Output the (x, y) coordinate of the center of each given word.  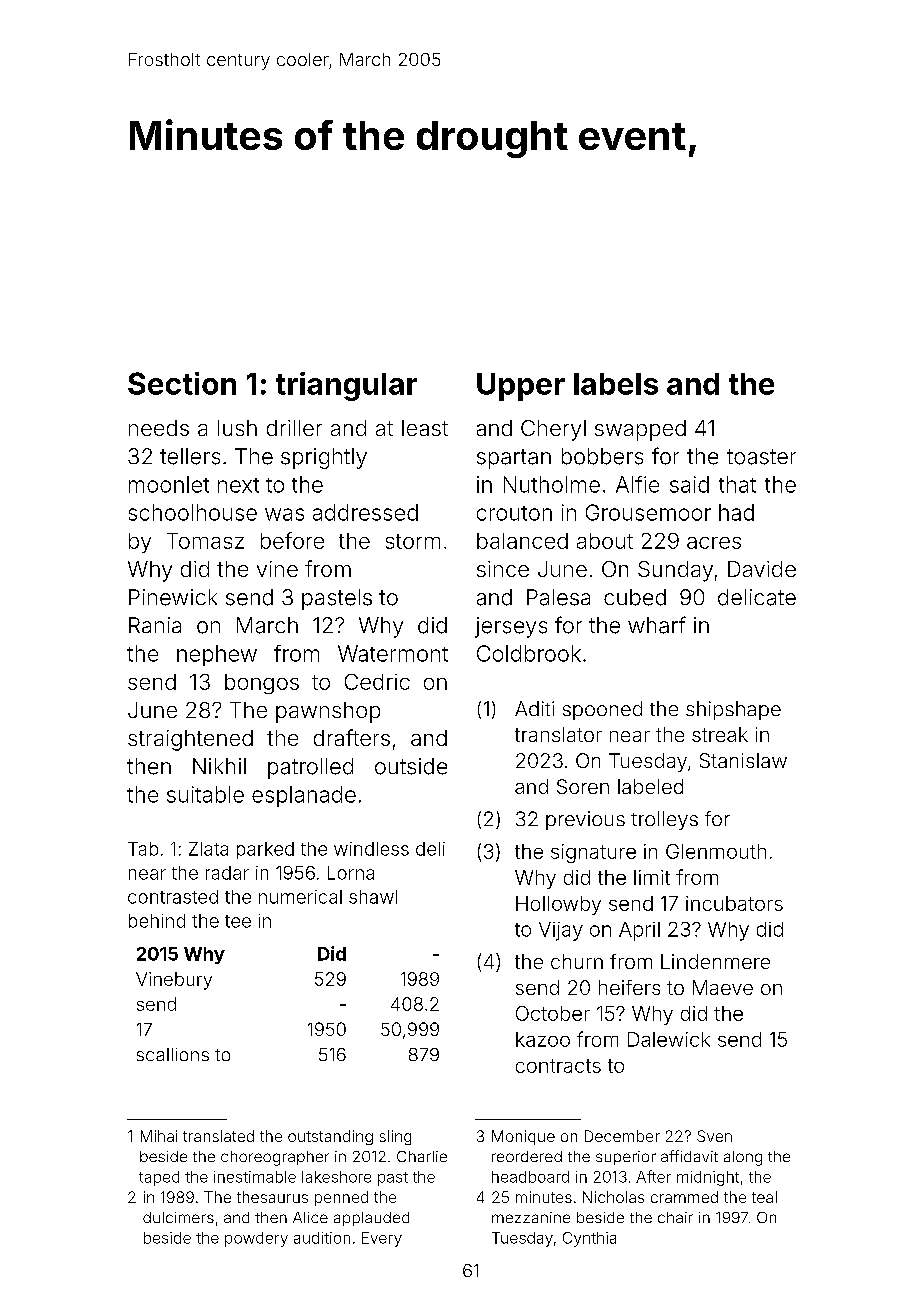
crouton (514, 513)
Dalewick (669, 1039)
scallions (173, 1054)
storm (413, 541)
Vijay (561, 931)
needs (159, 428)
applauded (371, 1219)
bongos (262, 684)
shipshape (733, 710)
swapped (640, 430)
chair (675, 1217)
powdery (256, 1239)
